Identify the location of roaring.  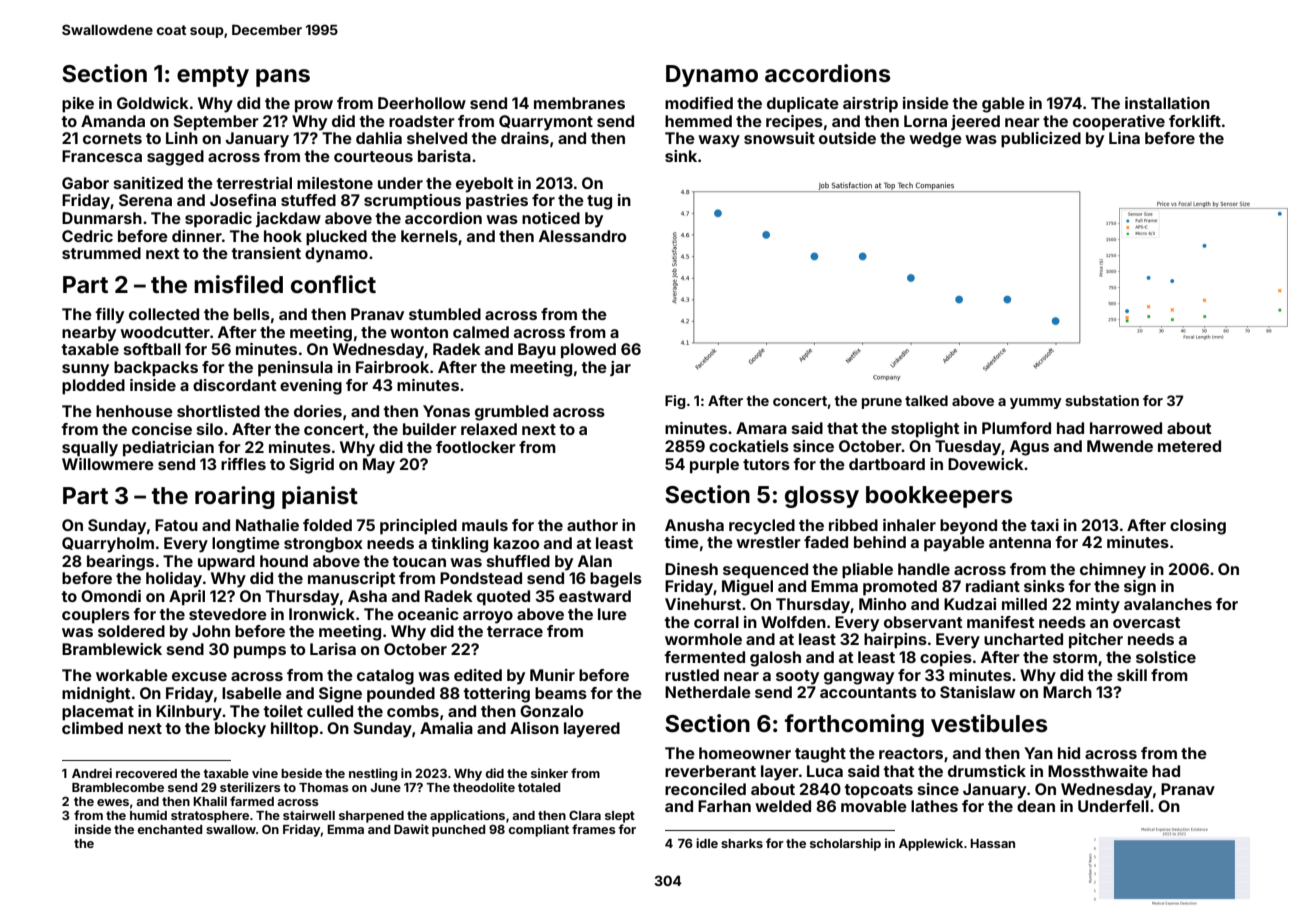
(235, 497).
